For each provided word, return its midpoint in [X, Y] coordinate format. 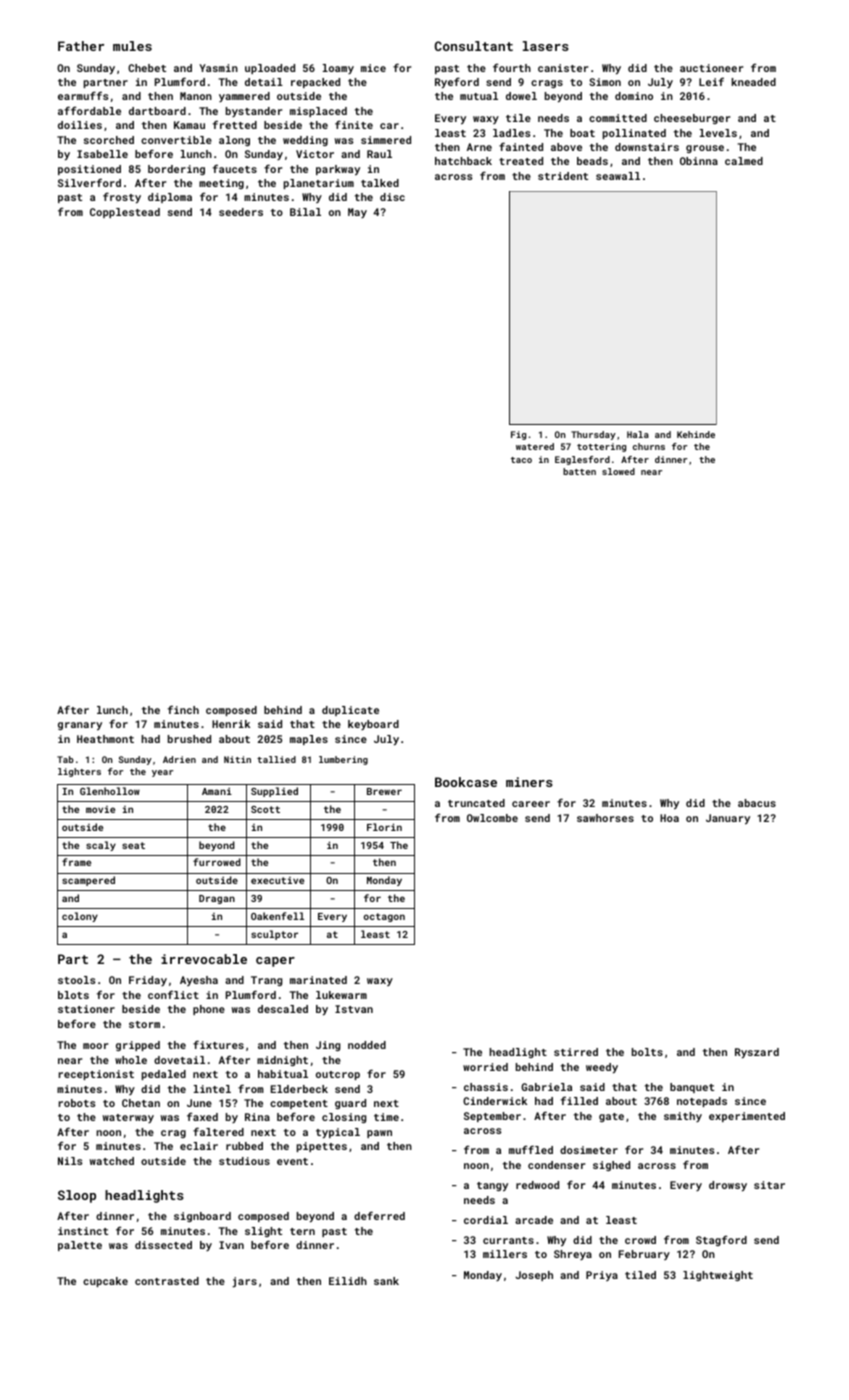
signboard [202, 1217]
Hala [638, 434]
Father [81, 46]
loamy [338, 69]
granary [80, 726]
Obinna [699, 161]
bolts [647, 1052]
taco [521, 460]
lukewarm [341, 995]
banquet [692, 1088]
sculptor [274, 935]
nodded [367, 1045]
